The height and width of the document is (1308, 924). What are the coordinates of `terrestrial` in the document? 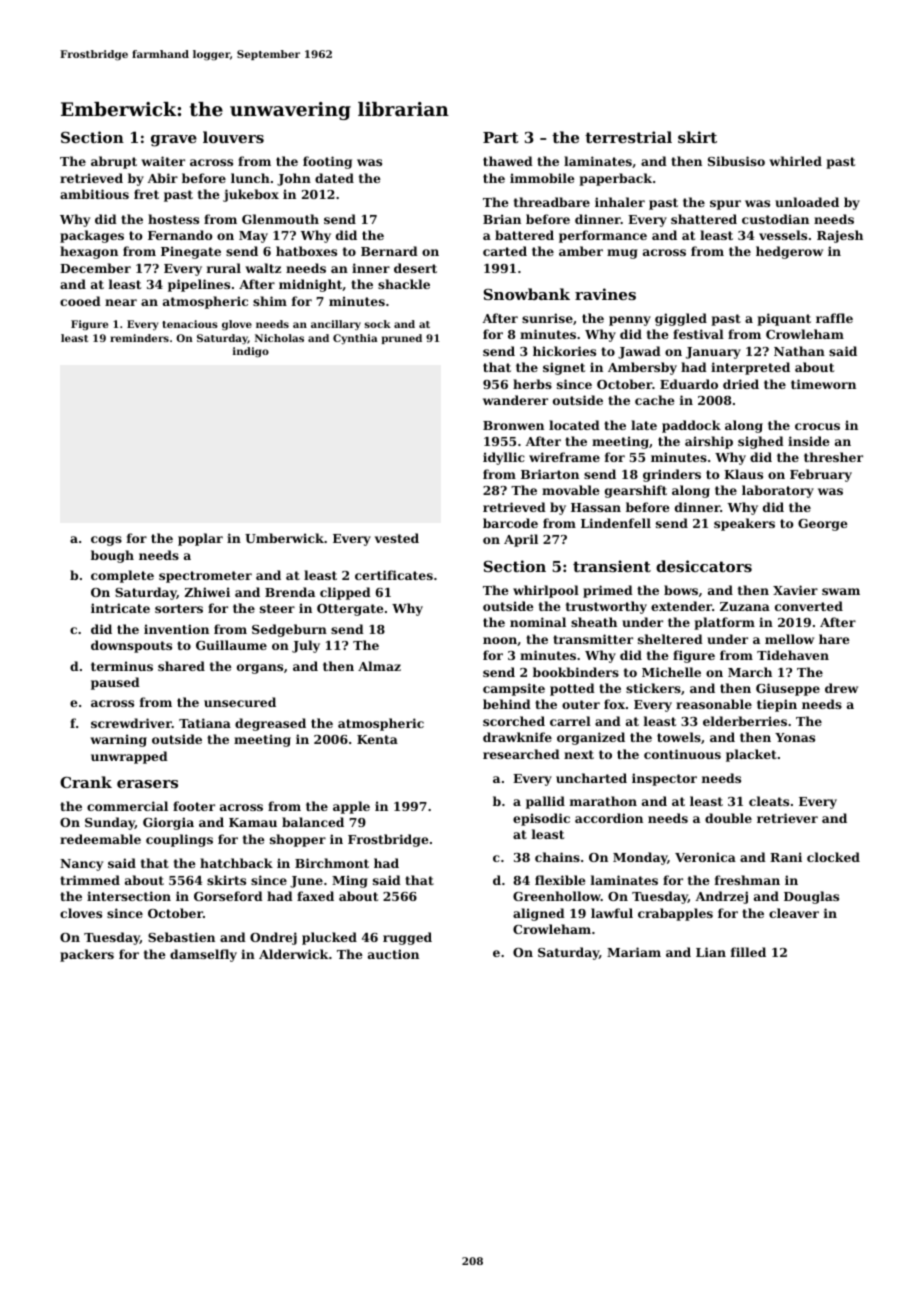 It's located at (628, 137).
